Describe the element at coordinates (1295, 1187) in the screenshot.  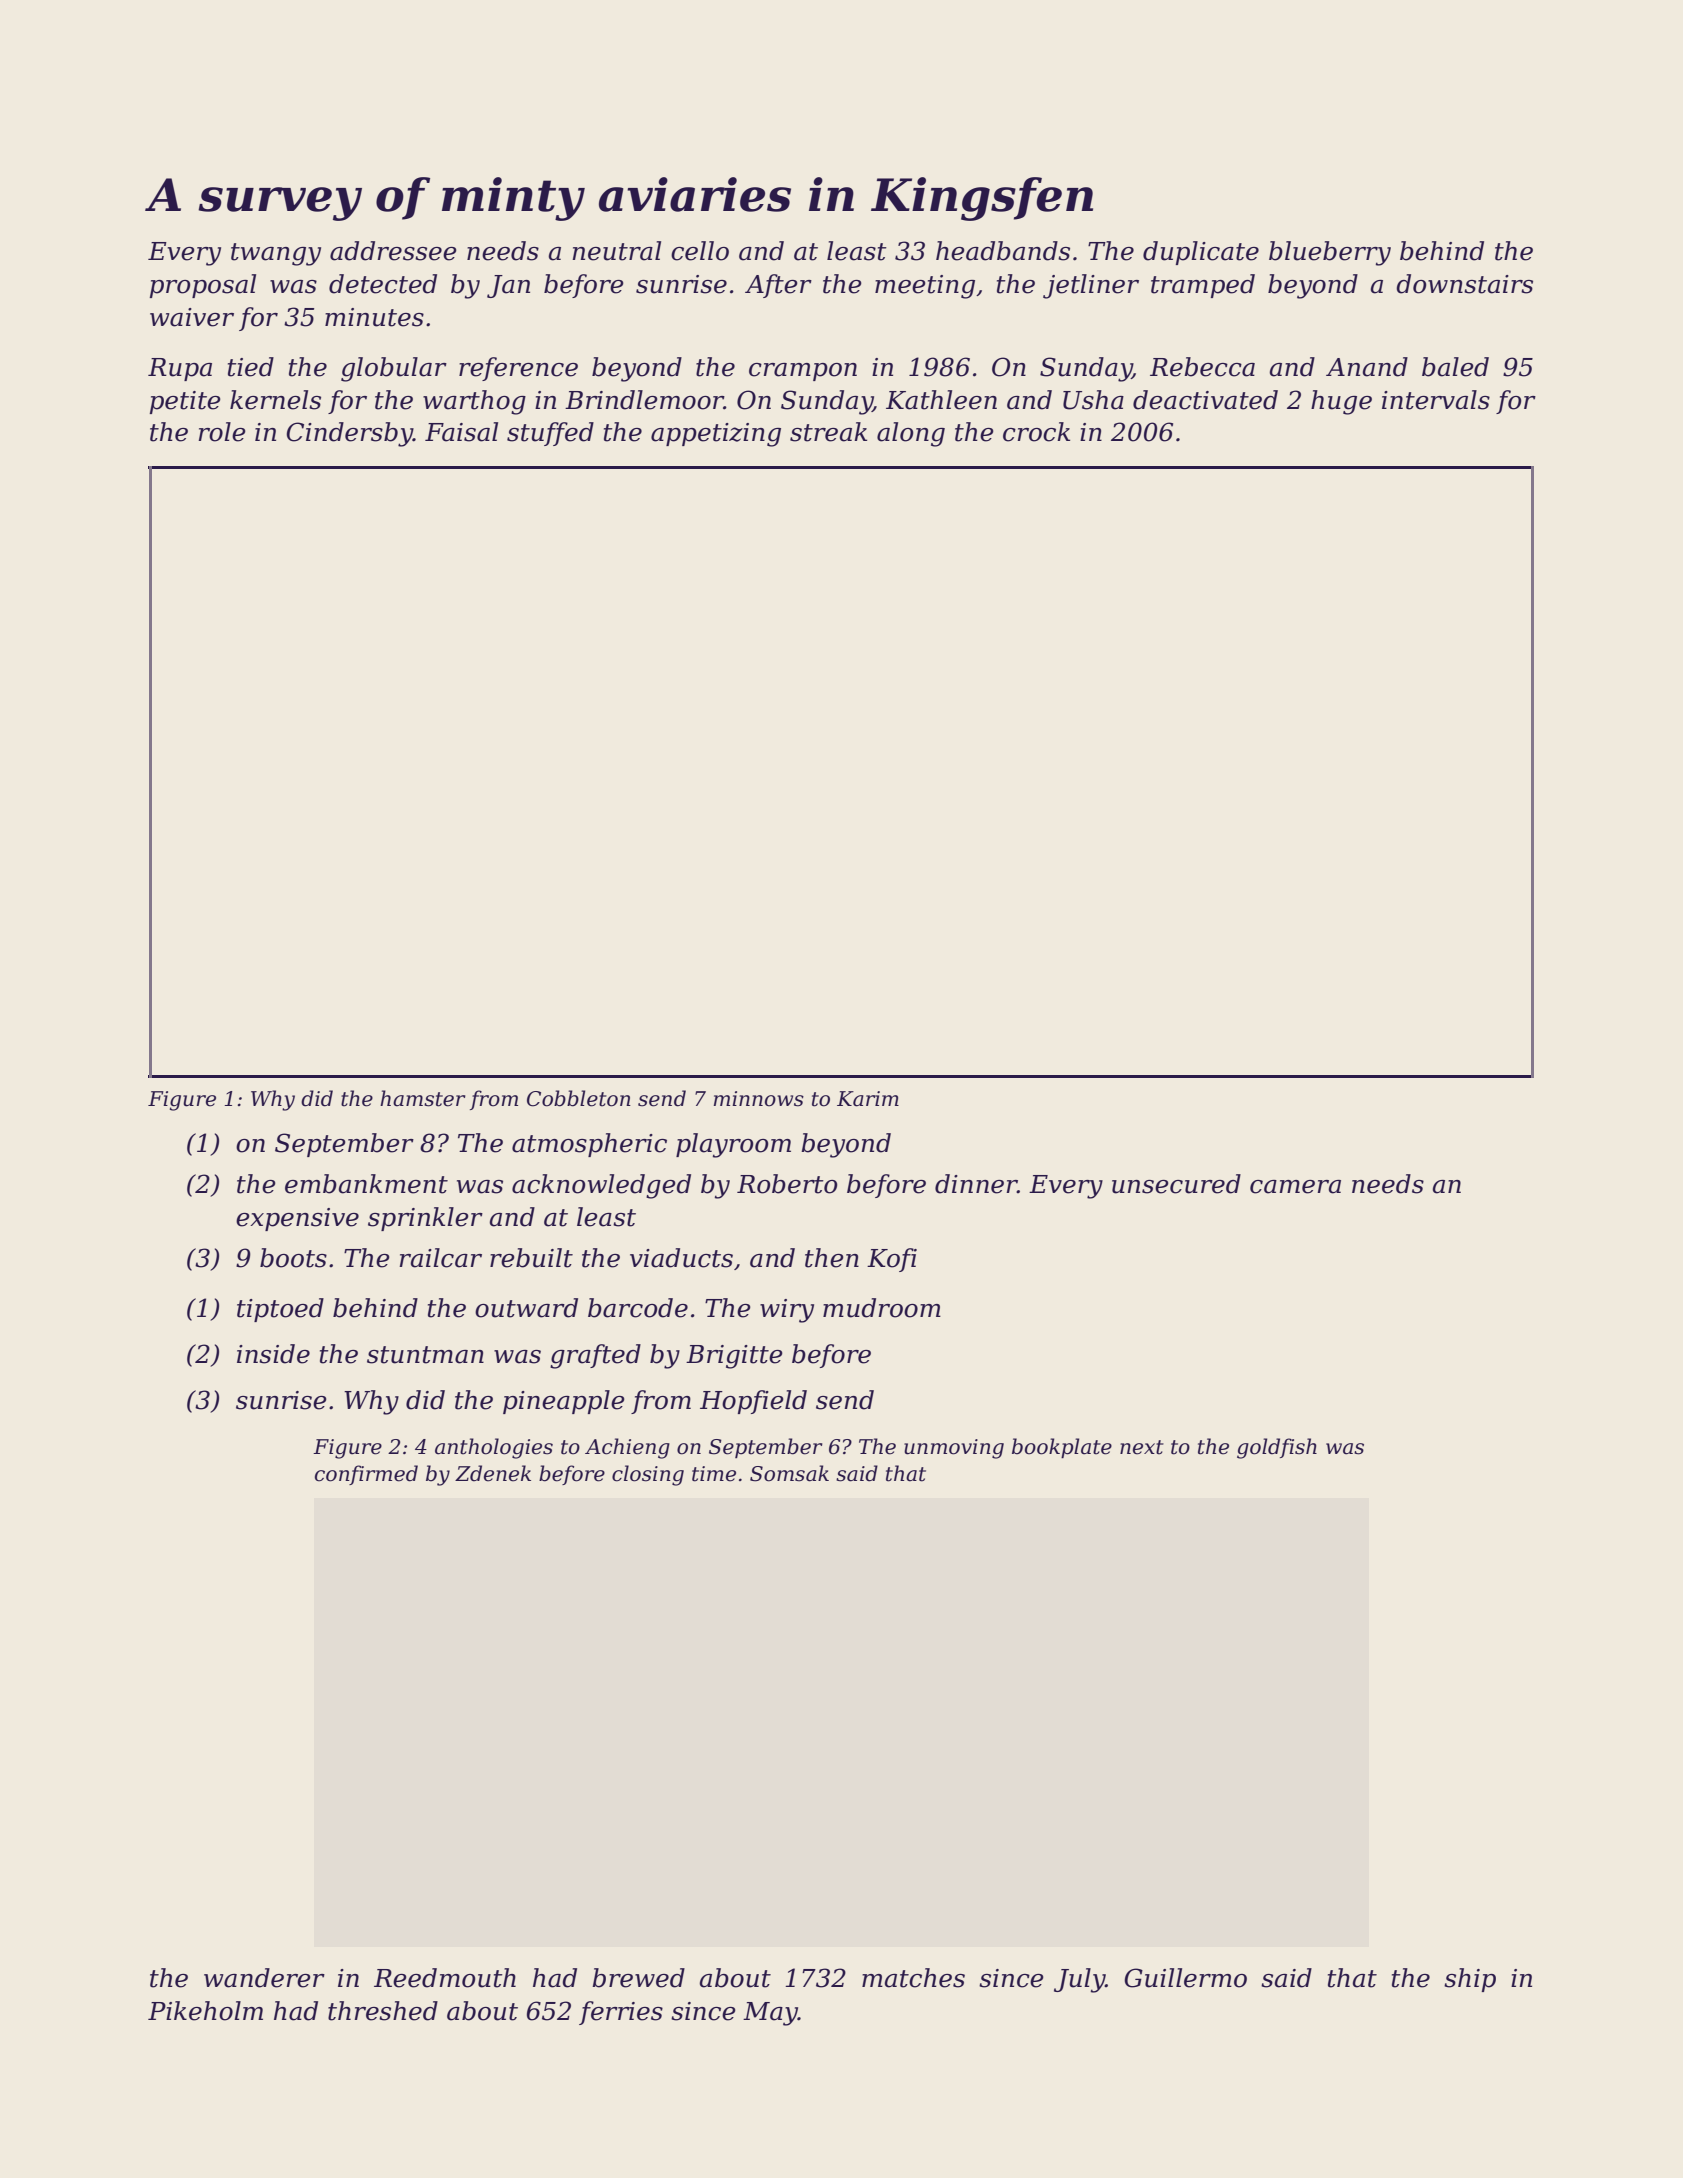
I see `camera` at that location.
